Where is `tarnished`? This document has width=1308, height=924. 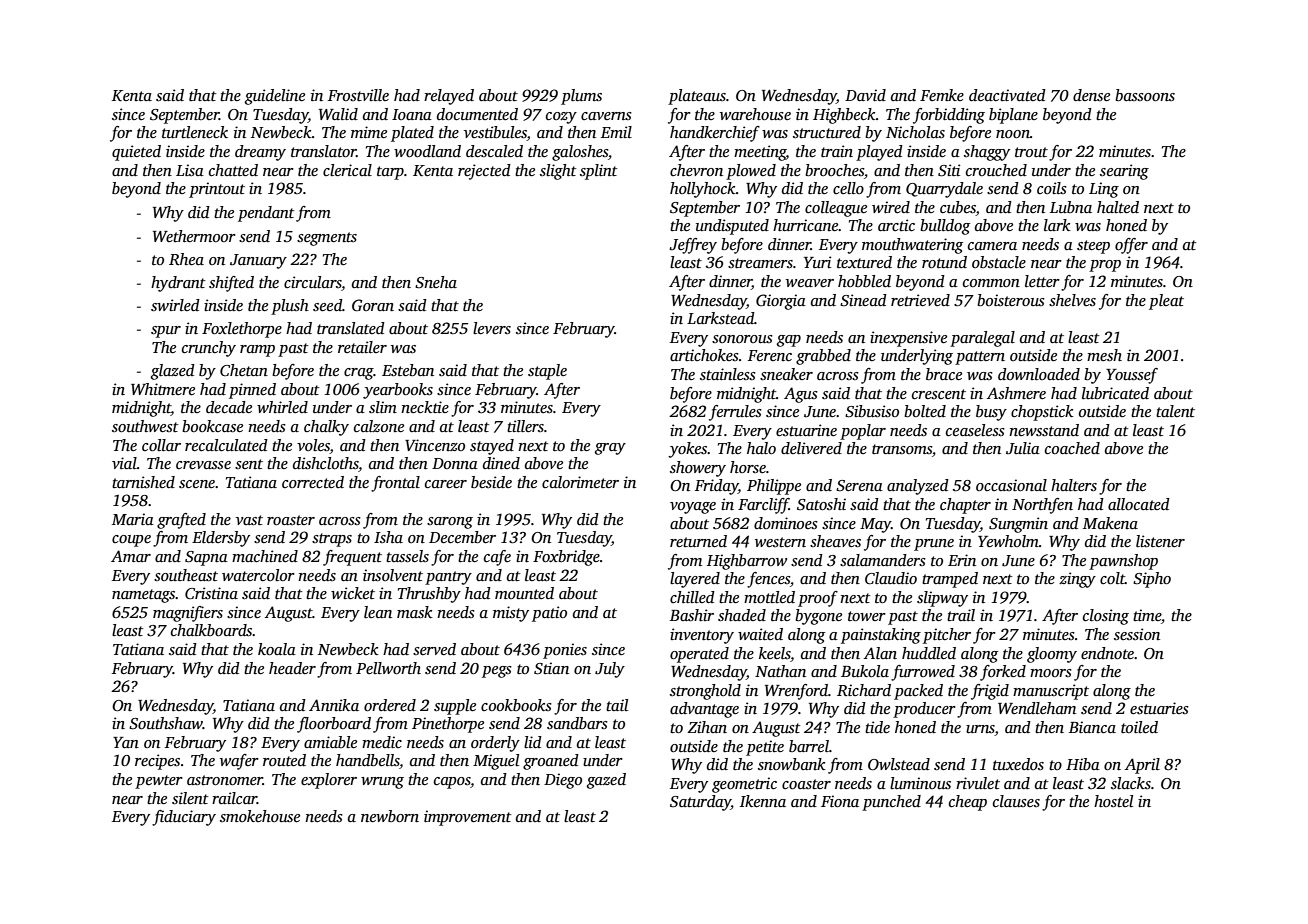
tarnished is located at coordinates (143, 482).
